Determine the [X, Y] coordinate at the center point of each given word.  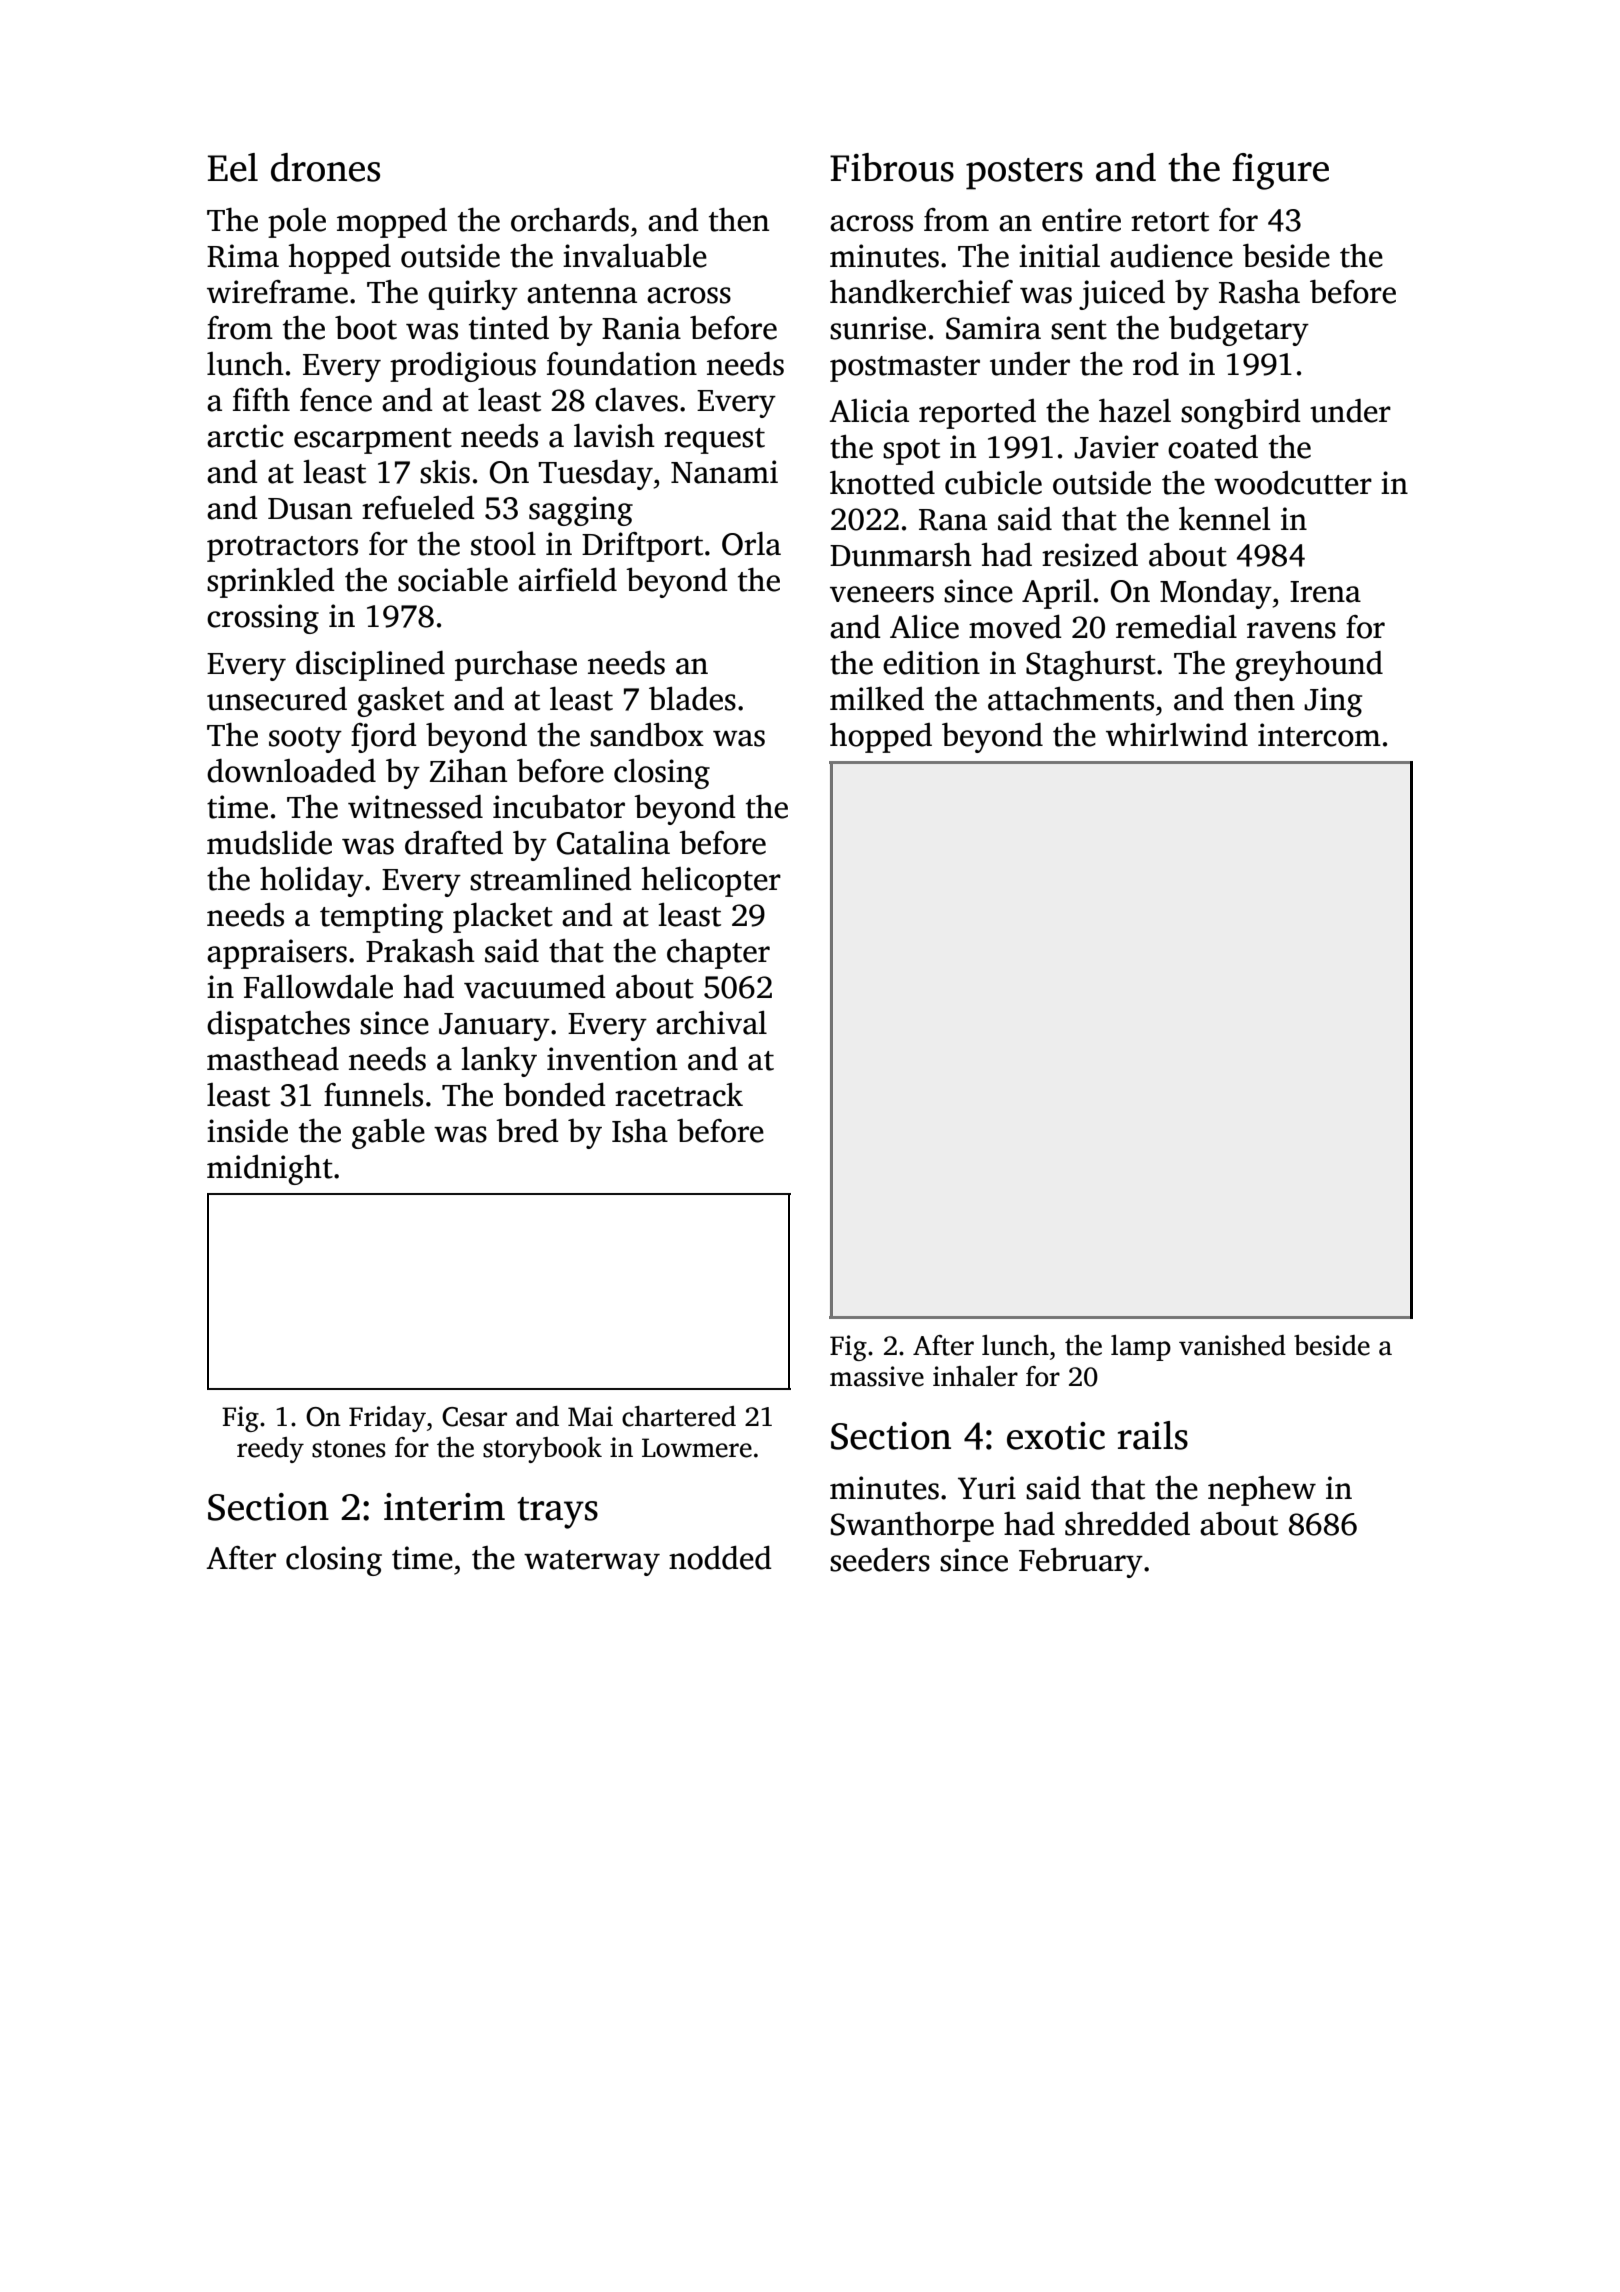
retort [1170, 222]
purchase [516, 666]
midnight [270, 1170]
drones [325, 167]
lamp [1141, 1348]
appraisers [277, 954]
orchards [570, 220]
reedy [270, 1450]
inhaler [975, 1376]
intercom [1319, 735]
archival [711, 1023]
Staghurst [1091, 666]
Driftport [642, 547]
